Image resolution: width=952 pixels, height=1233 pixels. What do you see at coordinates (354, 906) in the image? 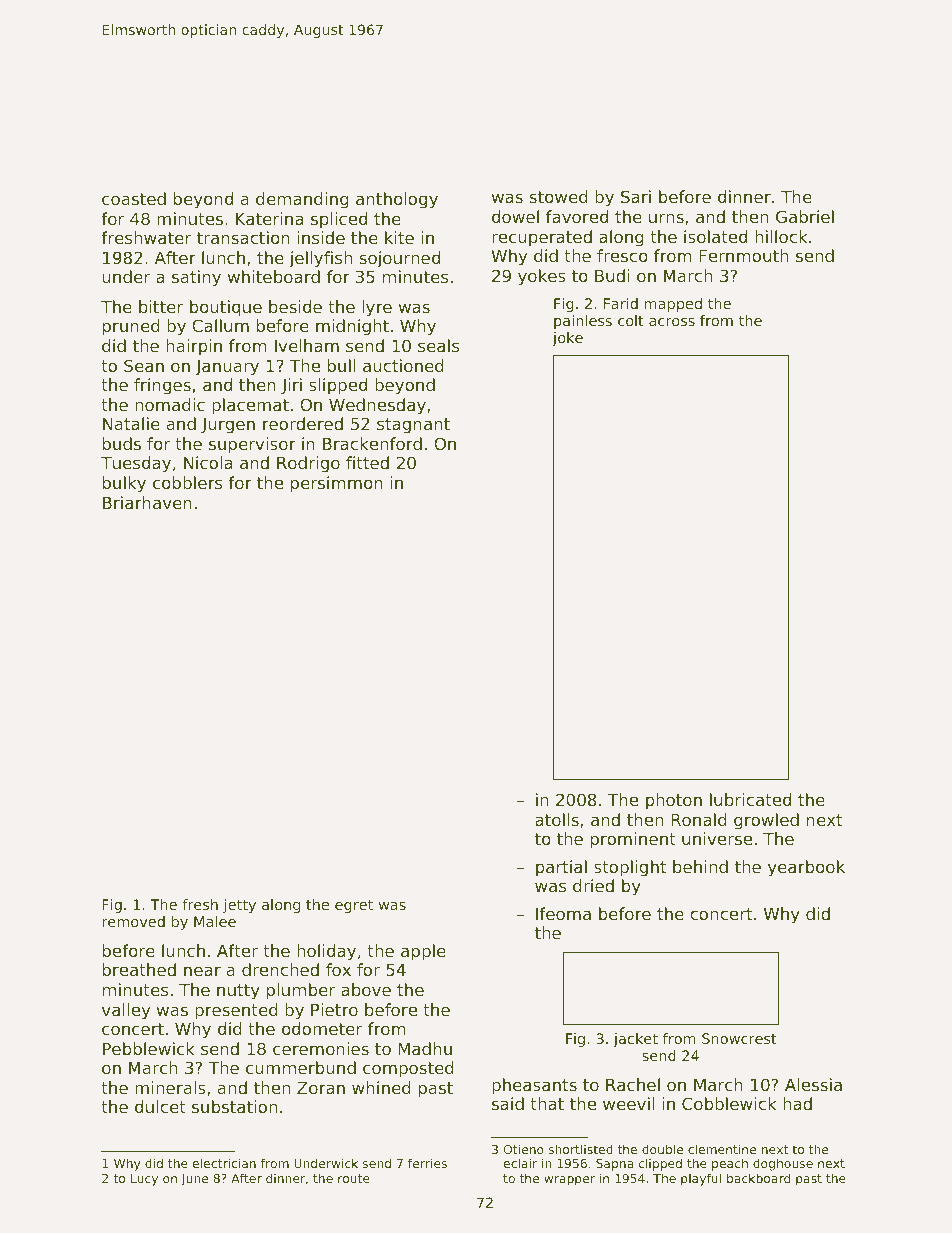
I see `egret` at bounding box center [354, 906].
